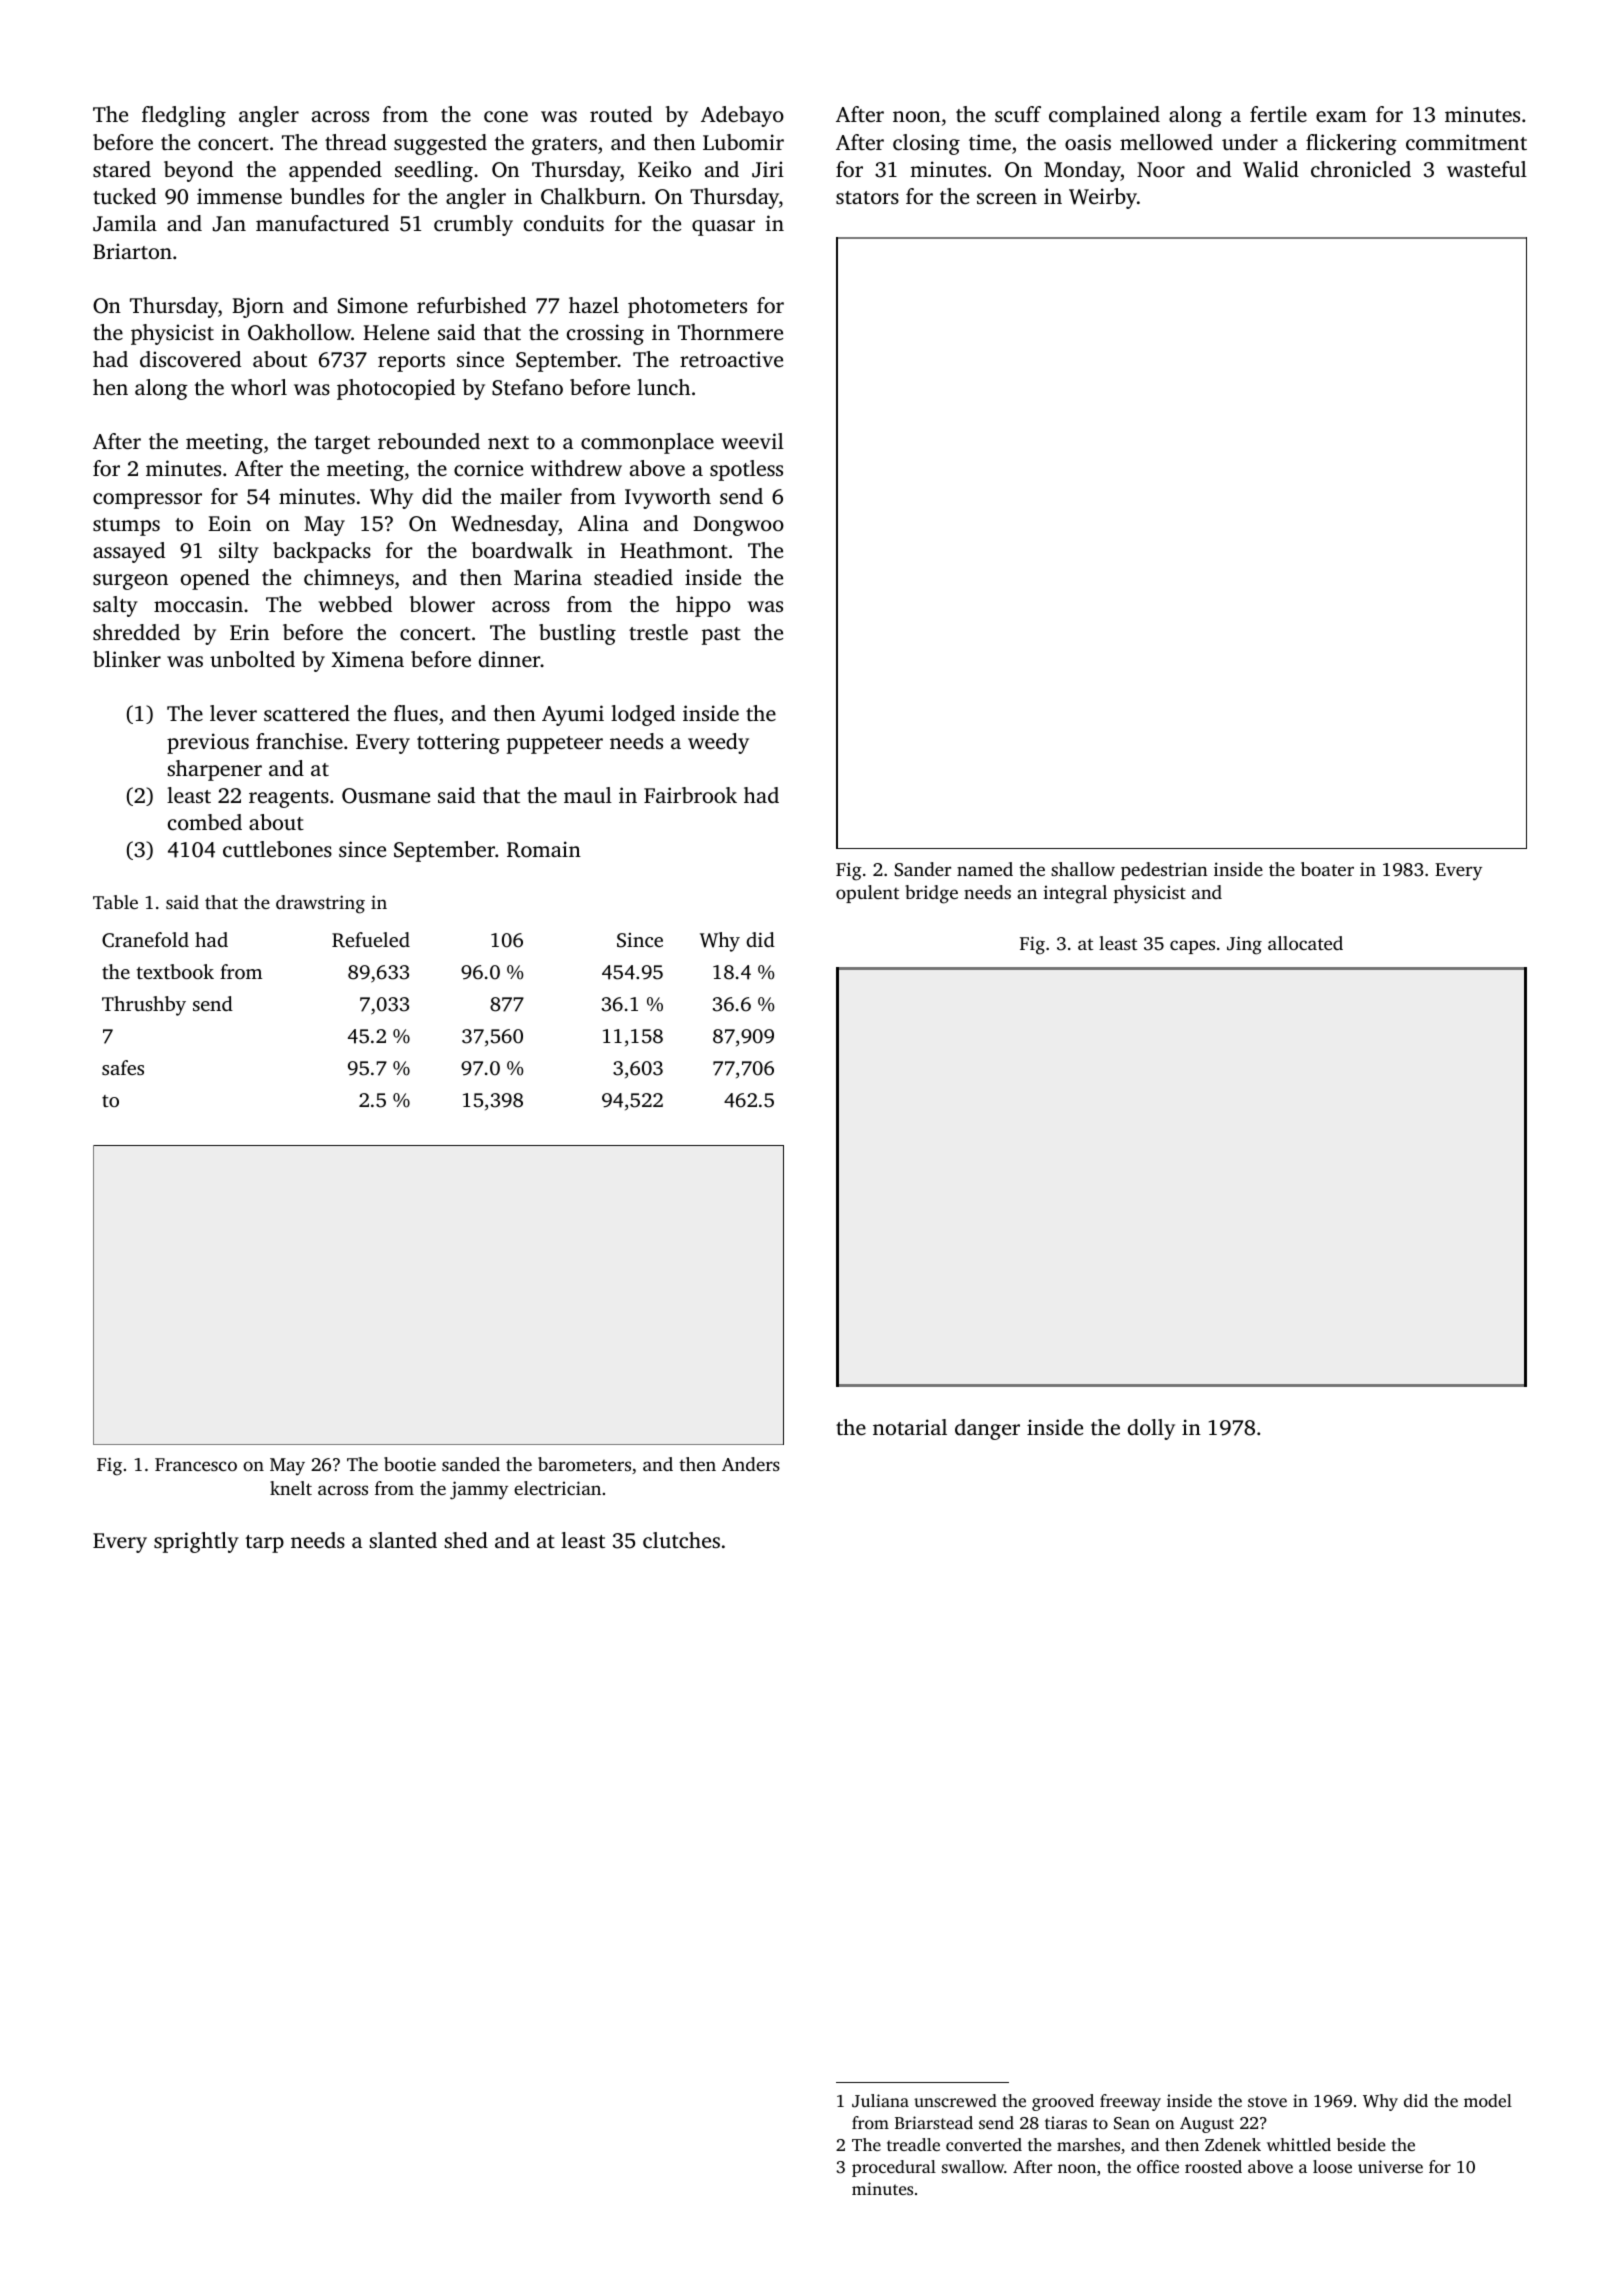 This image has height=2292, width=1620. What do you see at coordinates (880, 2101) in the image?
I see `Juliana` at bounding box center [880, 2101].
